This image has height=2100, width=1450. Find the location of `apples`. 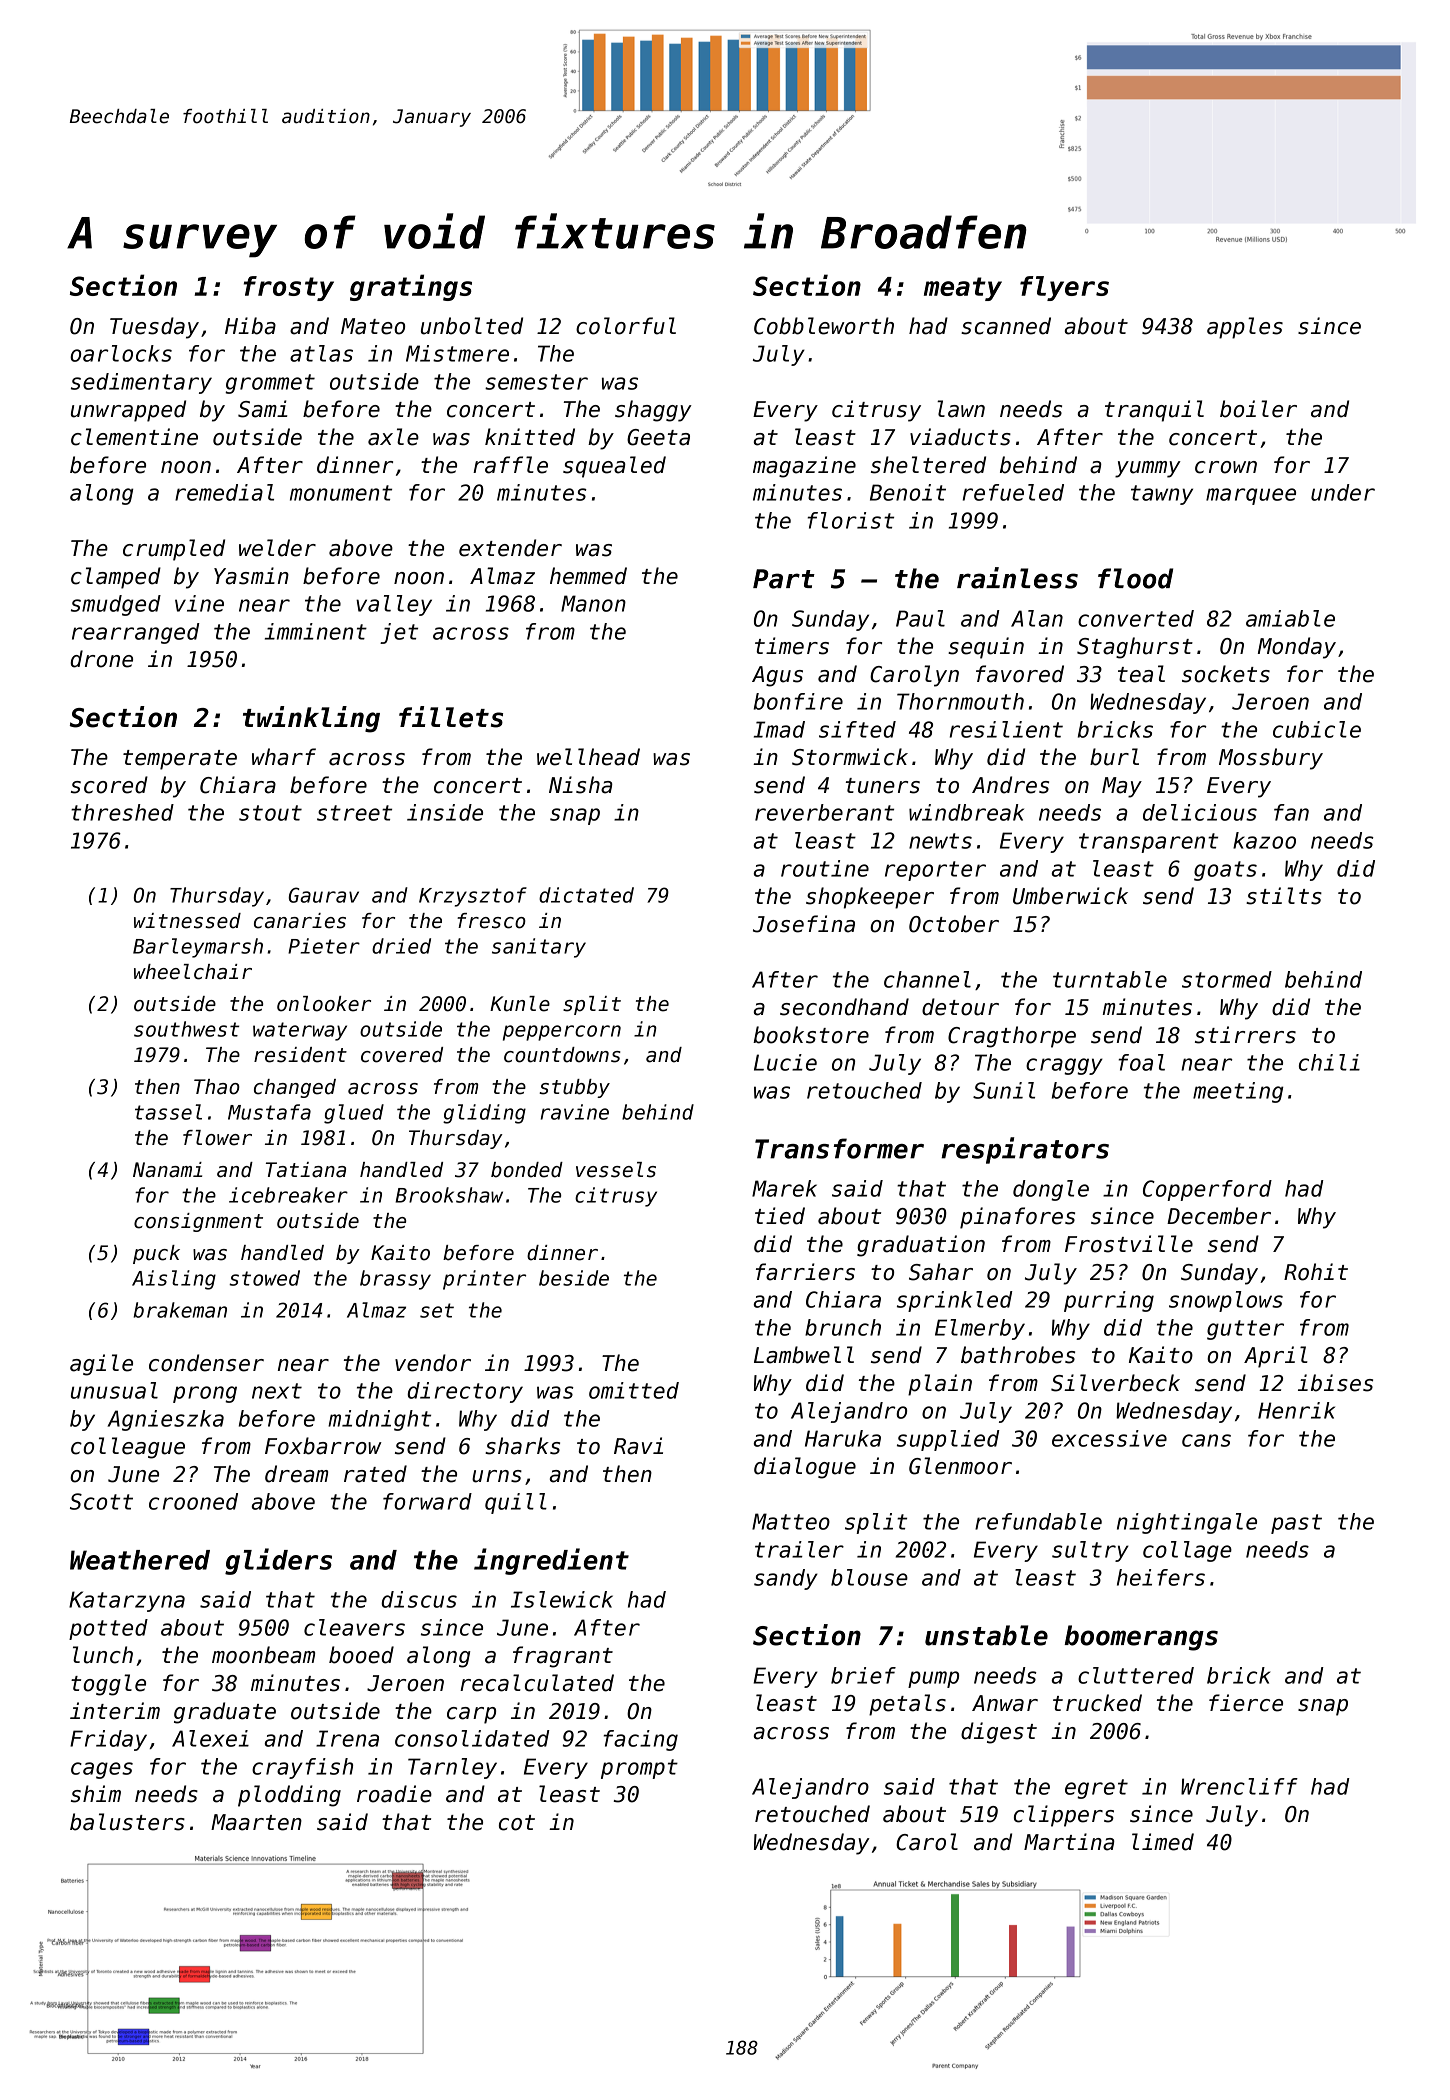

apples is located at coordinates (1245, 328).
